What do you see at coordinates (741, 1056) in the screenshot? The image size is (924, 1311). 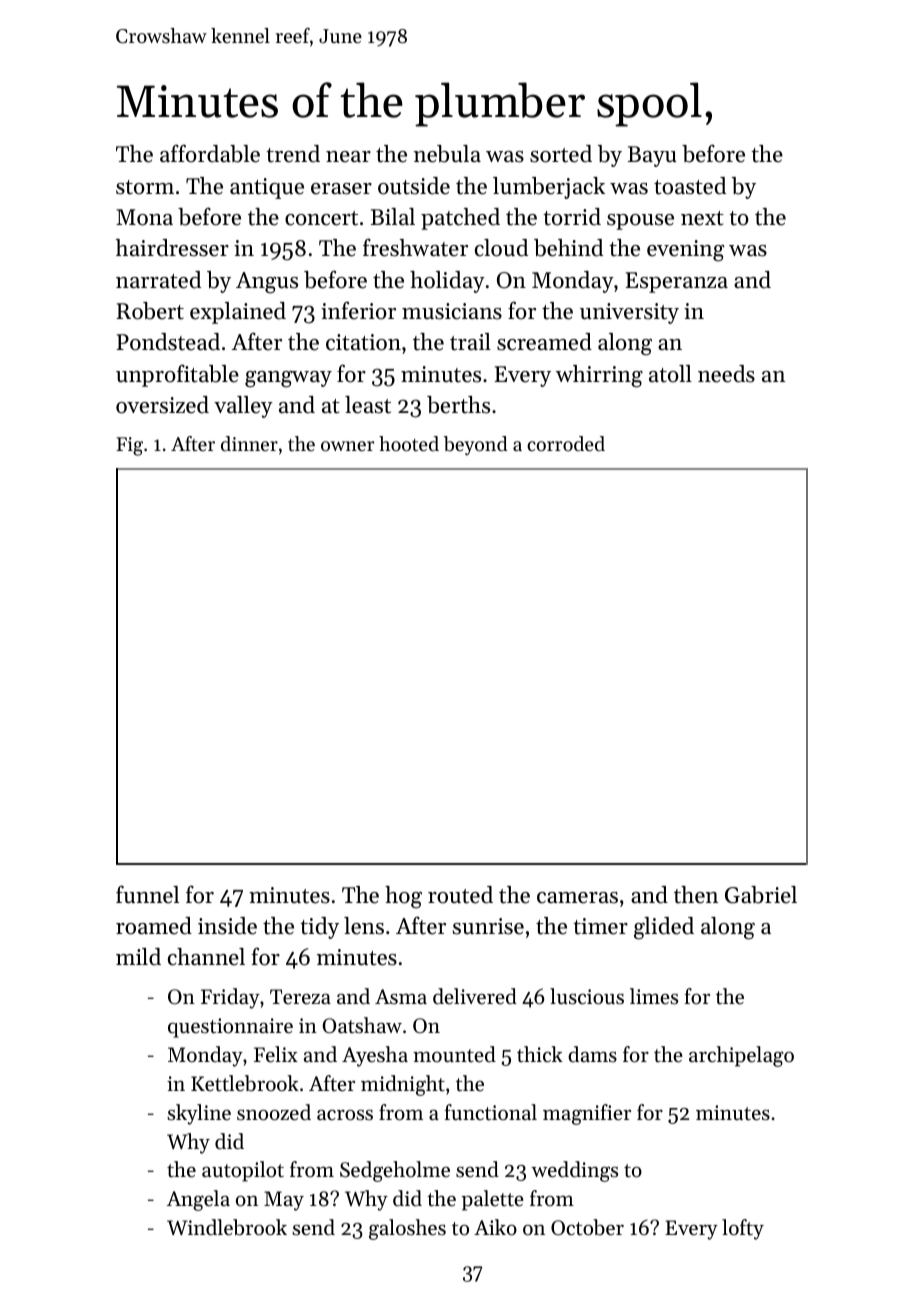 I see `archipelago` at bounding box center [741, 1056].
